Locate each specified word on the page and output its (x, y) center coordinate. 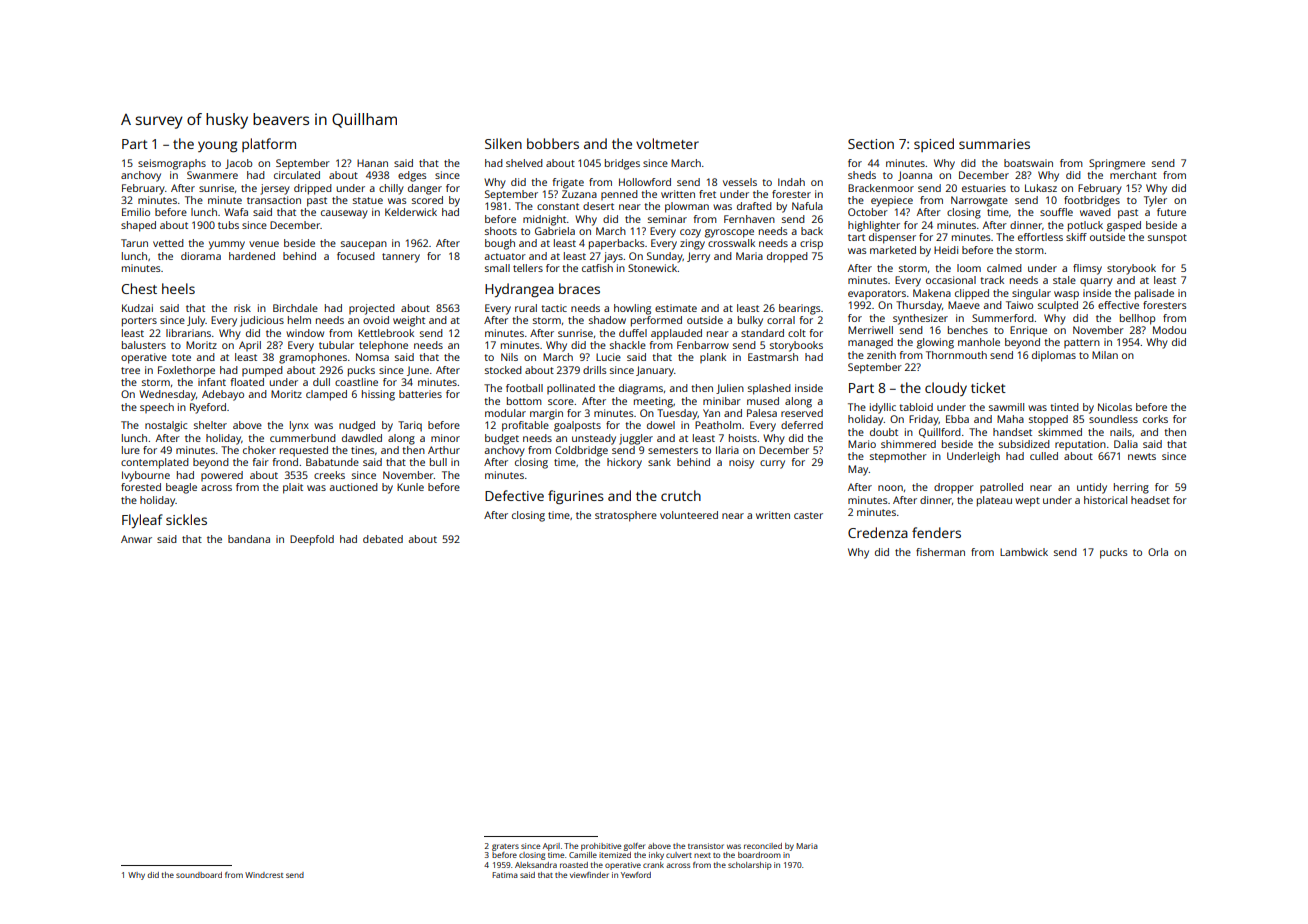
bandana (249, 539)
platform (269, 145)
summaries (994, 144)
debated (383, 539)
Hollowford (645, 182)
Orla (1158, 552)
